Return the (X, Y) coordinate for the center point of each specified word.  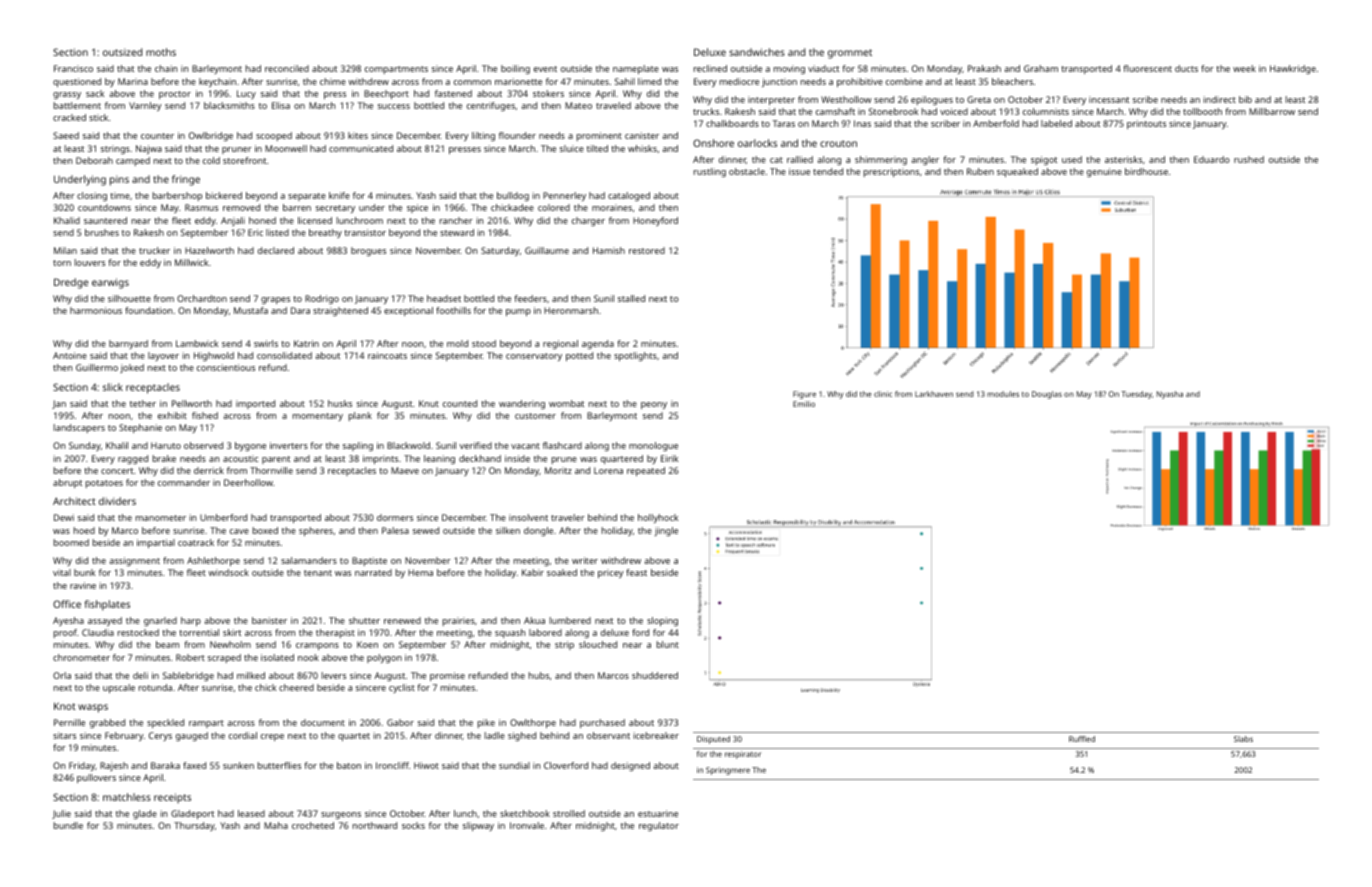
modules (1003, 394)
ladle (495, 735)
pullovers (96, 778)
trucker (154, 250)
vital (62, 572)
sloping (662, 621)
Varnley (145, 106)
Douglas (1047, 395)
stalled (631, 298)
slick (113, 387)
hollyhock (658, 518)
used (1072, 159)
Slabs (1243, 739)
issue (799, 171)
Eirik (669, 458)
